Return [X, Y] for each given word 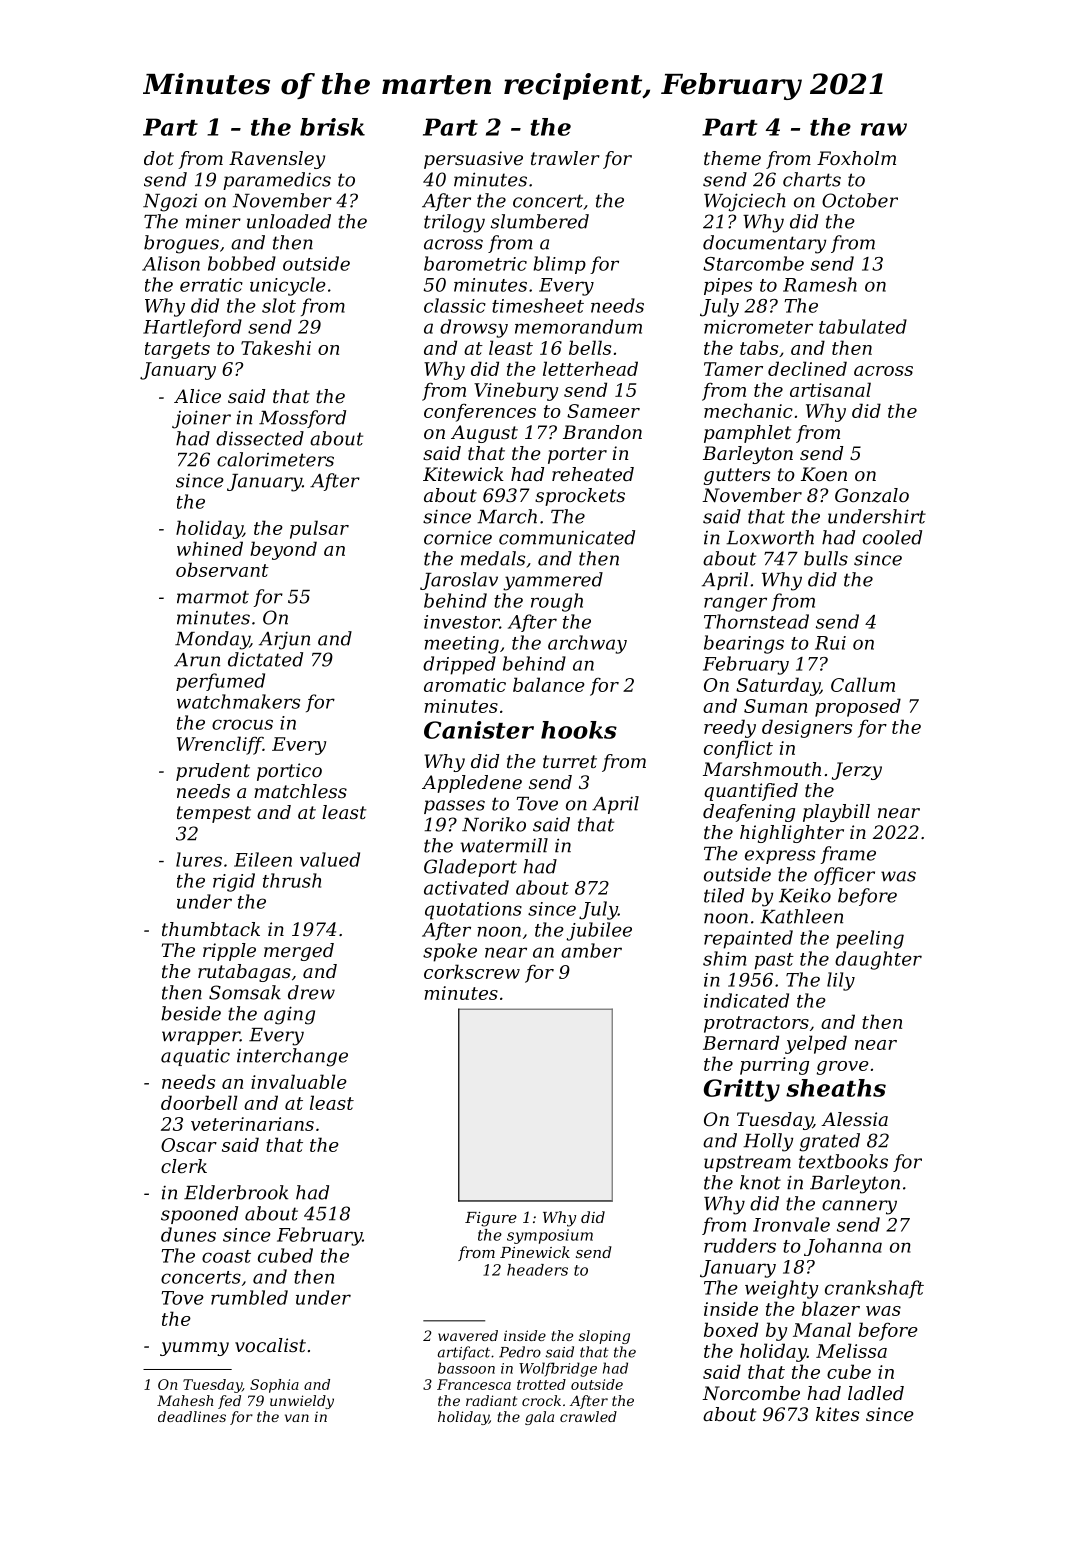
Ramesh [820, 284]
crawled [588, 1416]
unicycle [288, 286]
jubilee [599, 931]
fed [229, 1402]
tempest [214, 814]
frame [848, 855]
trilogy [454, 223]
